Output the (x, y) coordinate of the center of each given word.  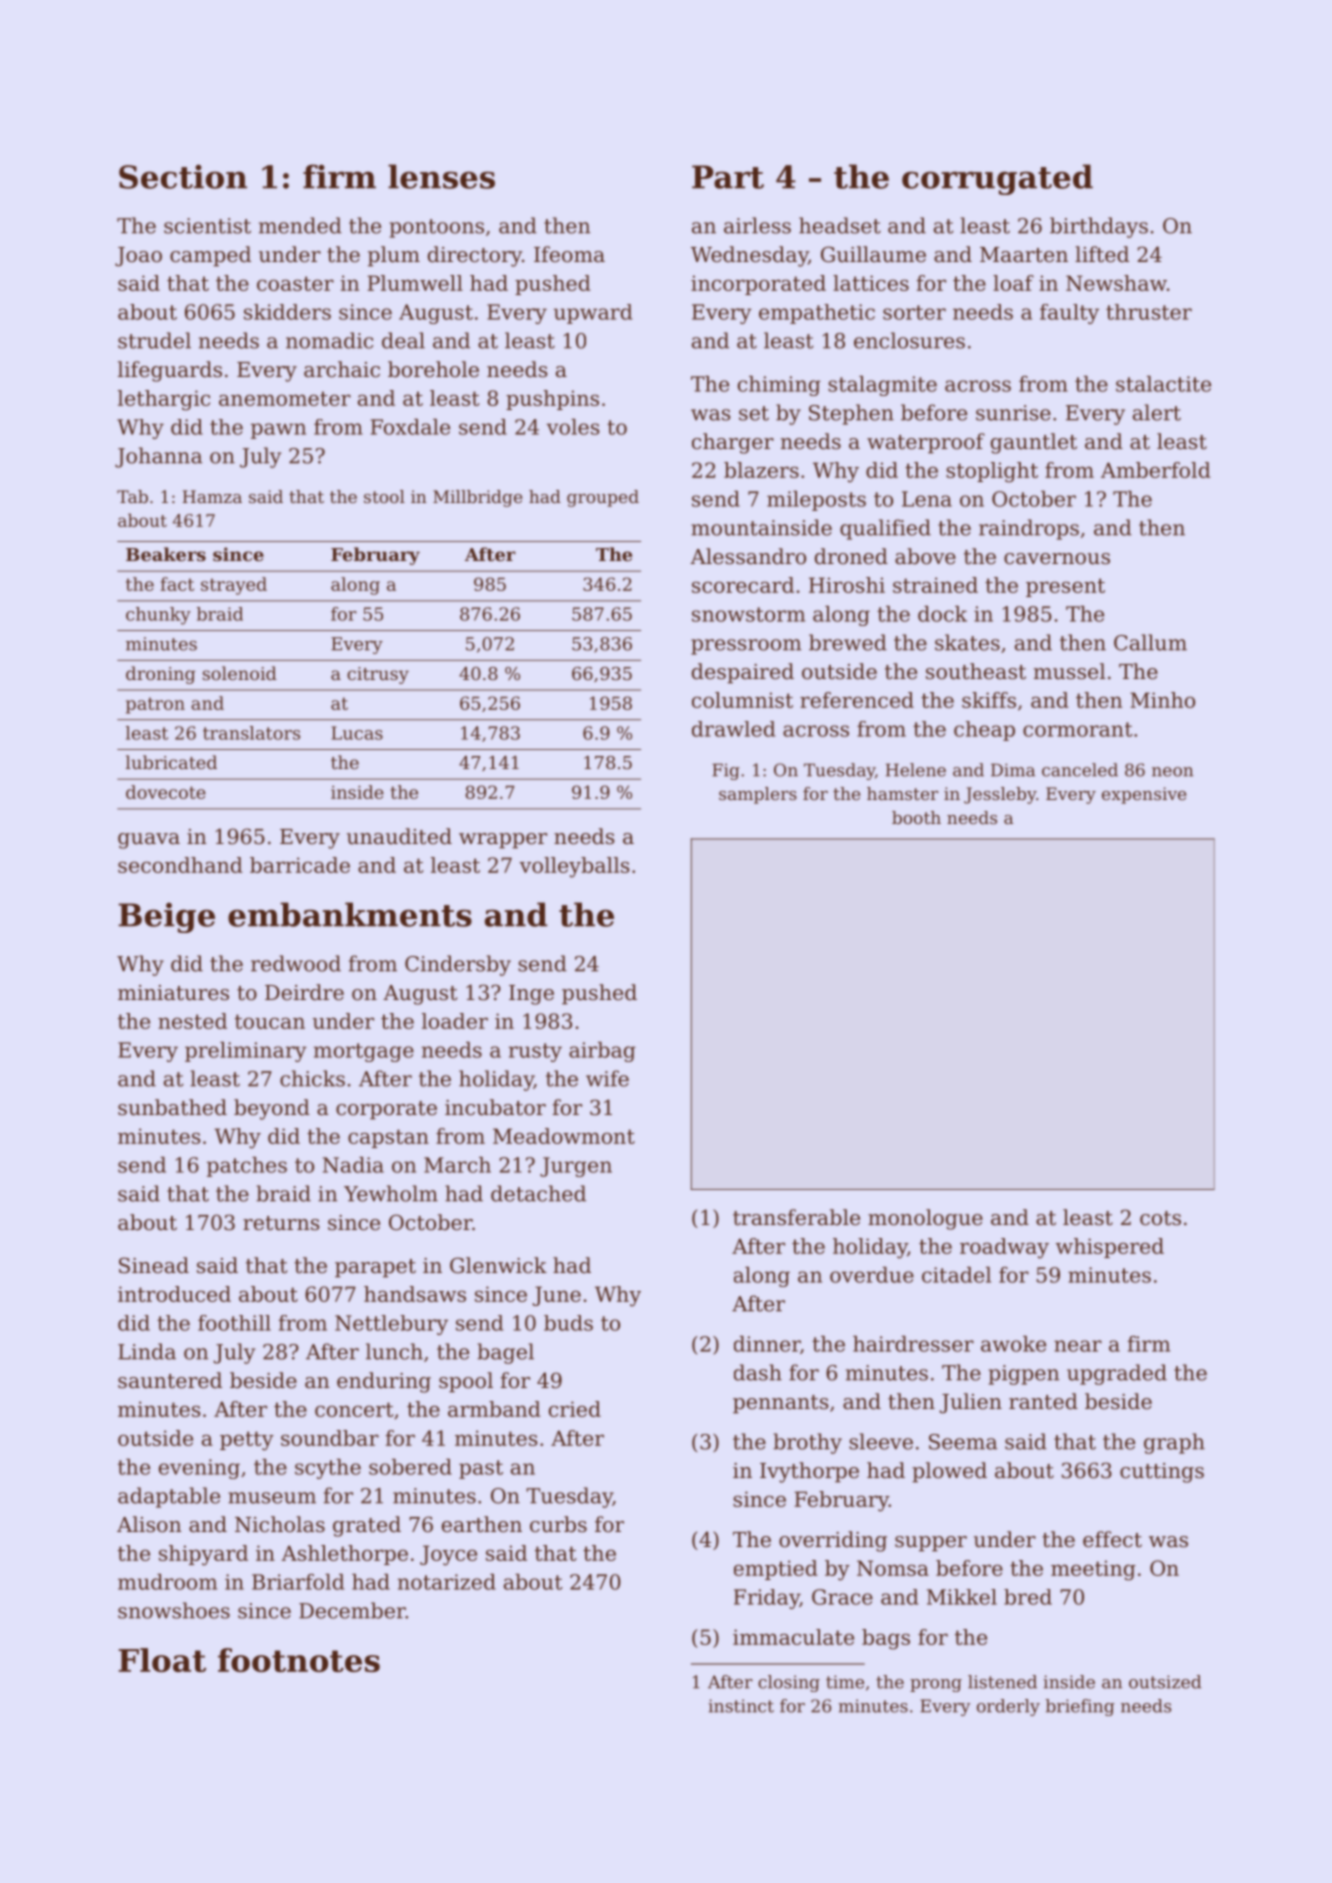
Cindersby (458, 965)
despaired (743, 673)
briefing (1080, 1707)
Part (728, 177)
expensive (1144, 795)
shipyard (203, 1555)
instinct (741, 1706)
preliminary (246, 1052)
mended (300, 225)
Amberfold (1156, 470)
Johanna (158, 457)
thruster (1149, 312)
